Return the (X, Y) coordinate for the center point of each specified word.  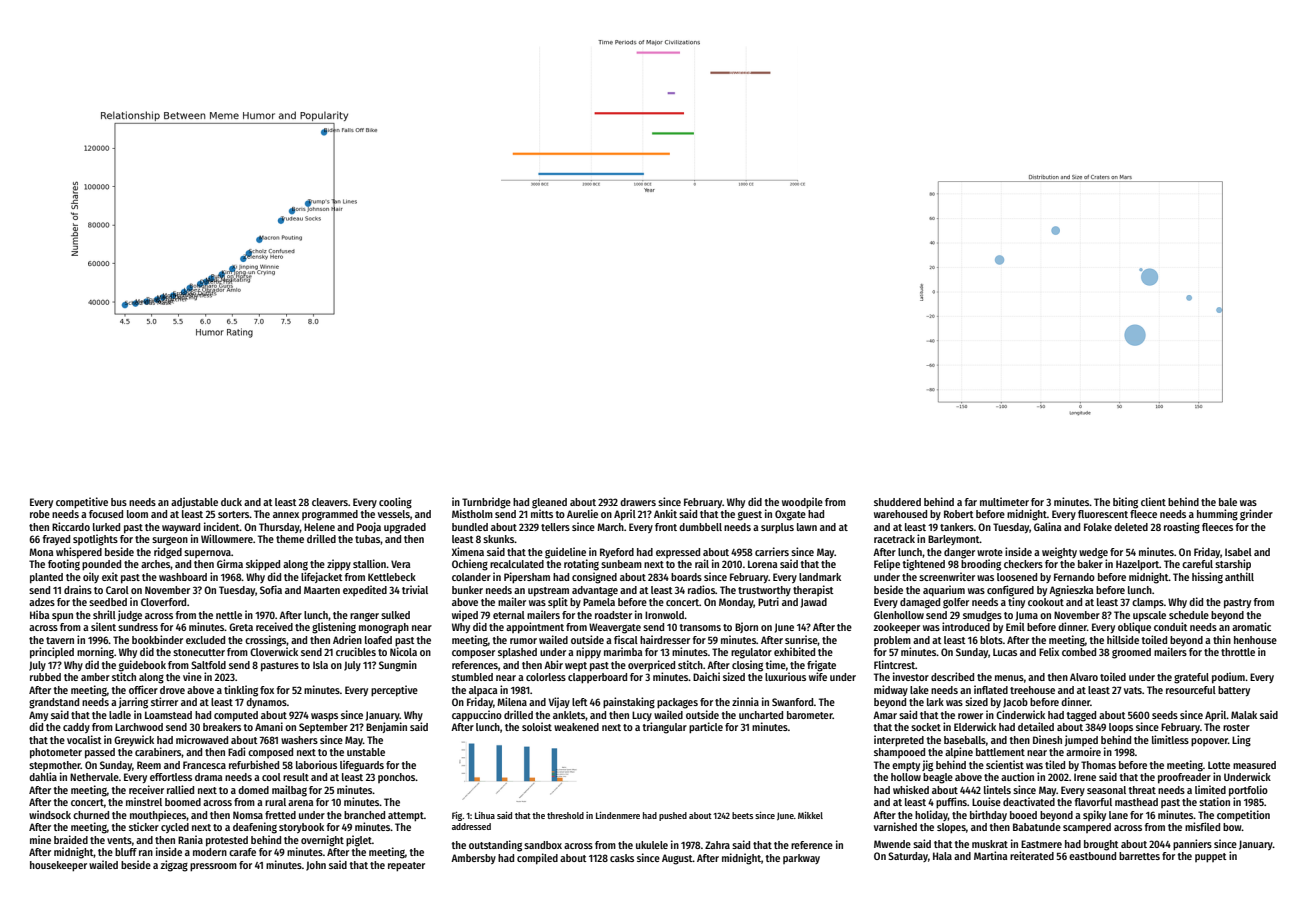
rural (275, 802)
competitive (82, 503)
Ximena (468, 551)
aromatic (1251, 626)
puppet (1211, 858)
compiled (537, 859)
